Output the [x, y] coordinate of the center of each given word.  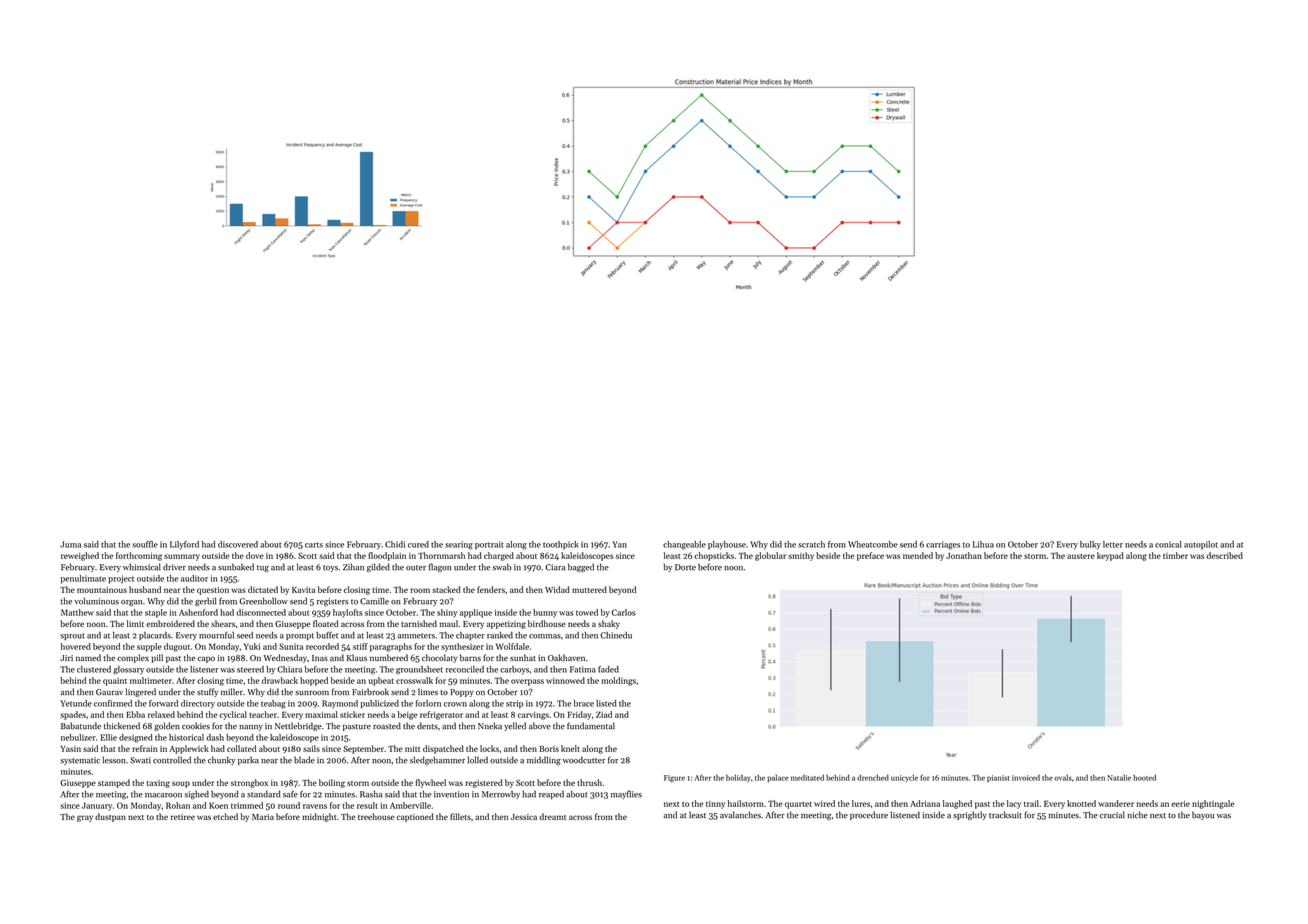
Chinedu [616, 635]
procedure [869, 815]
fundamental [591, 726]
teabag [273, 704]
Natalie [1119, 778]
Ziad [604, 714]
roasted [387, 726]
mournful [216, 635]
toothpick [561, 545]
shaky [609, 624]
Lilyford [184, 545]
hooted [1144, 777]
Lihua [983, 544]
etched [225, 816]
